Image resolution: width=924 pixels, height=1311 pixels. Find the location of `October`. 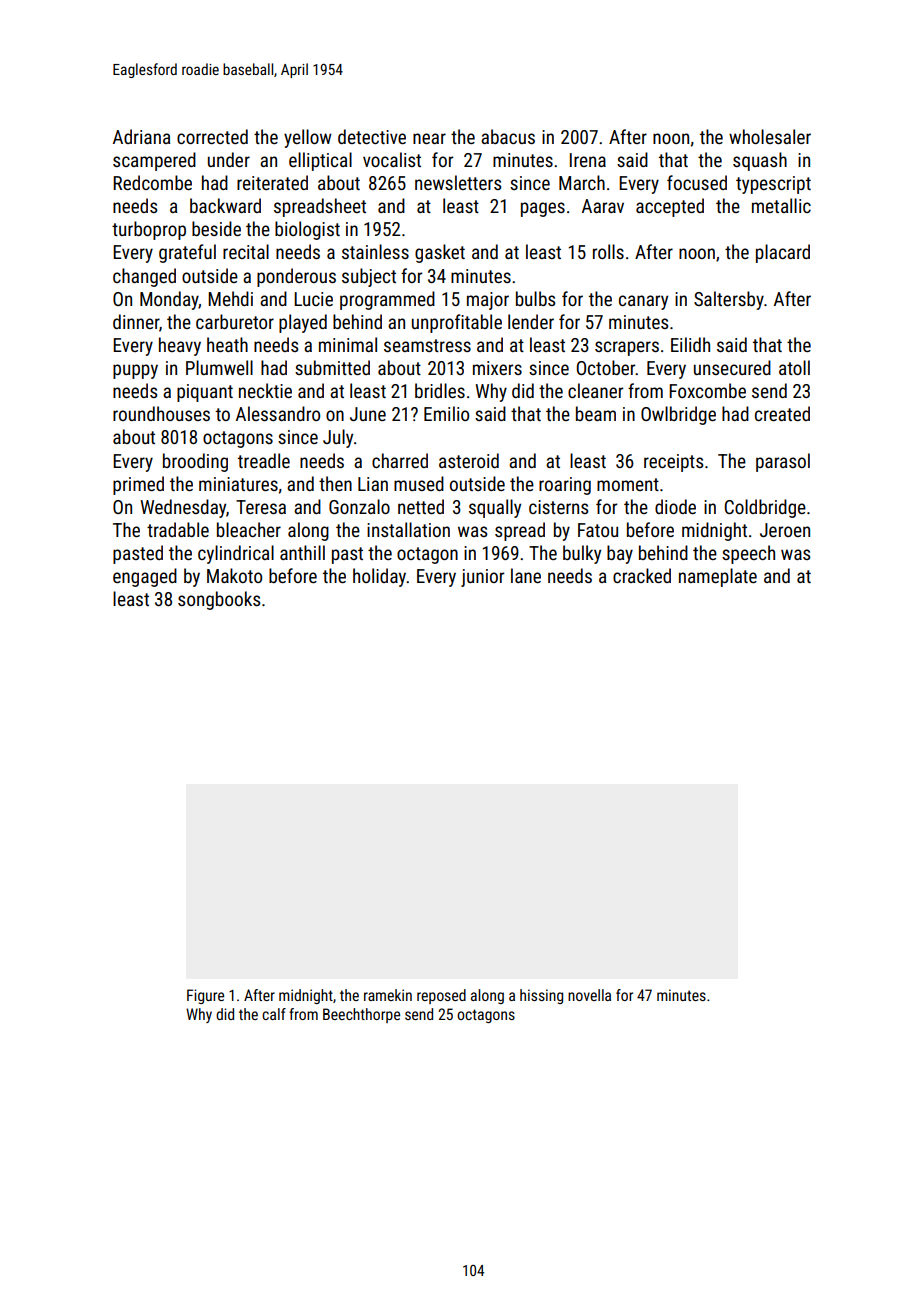

October is located at coordinates (606, 367).
